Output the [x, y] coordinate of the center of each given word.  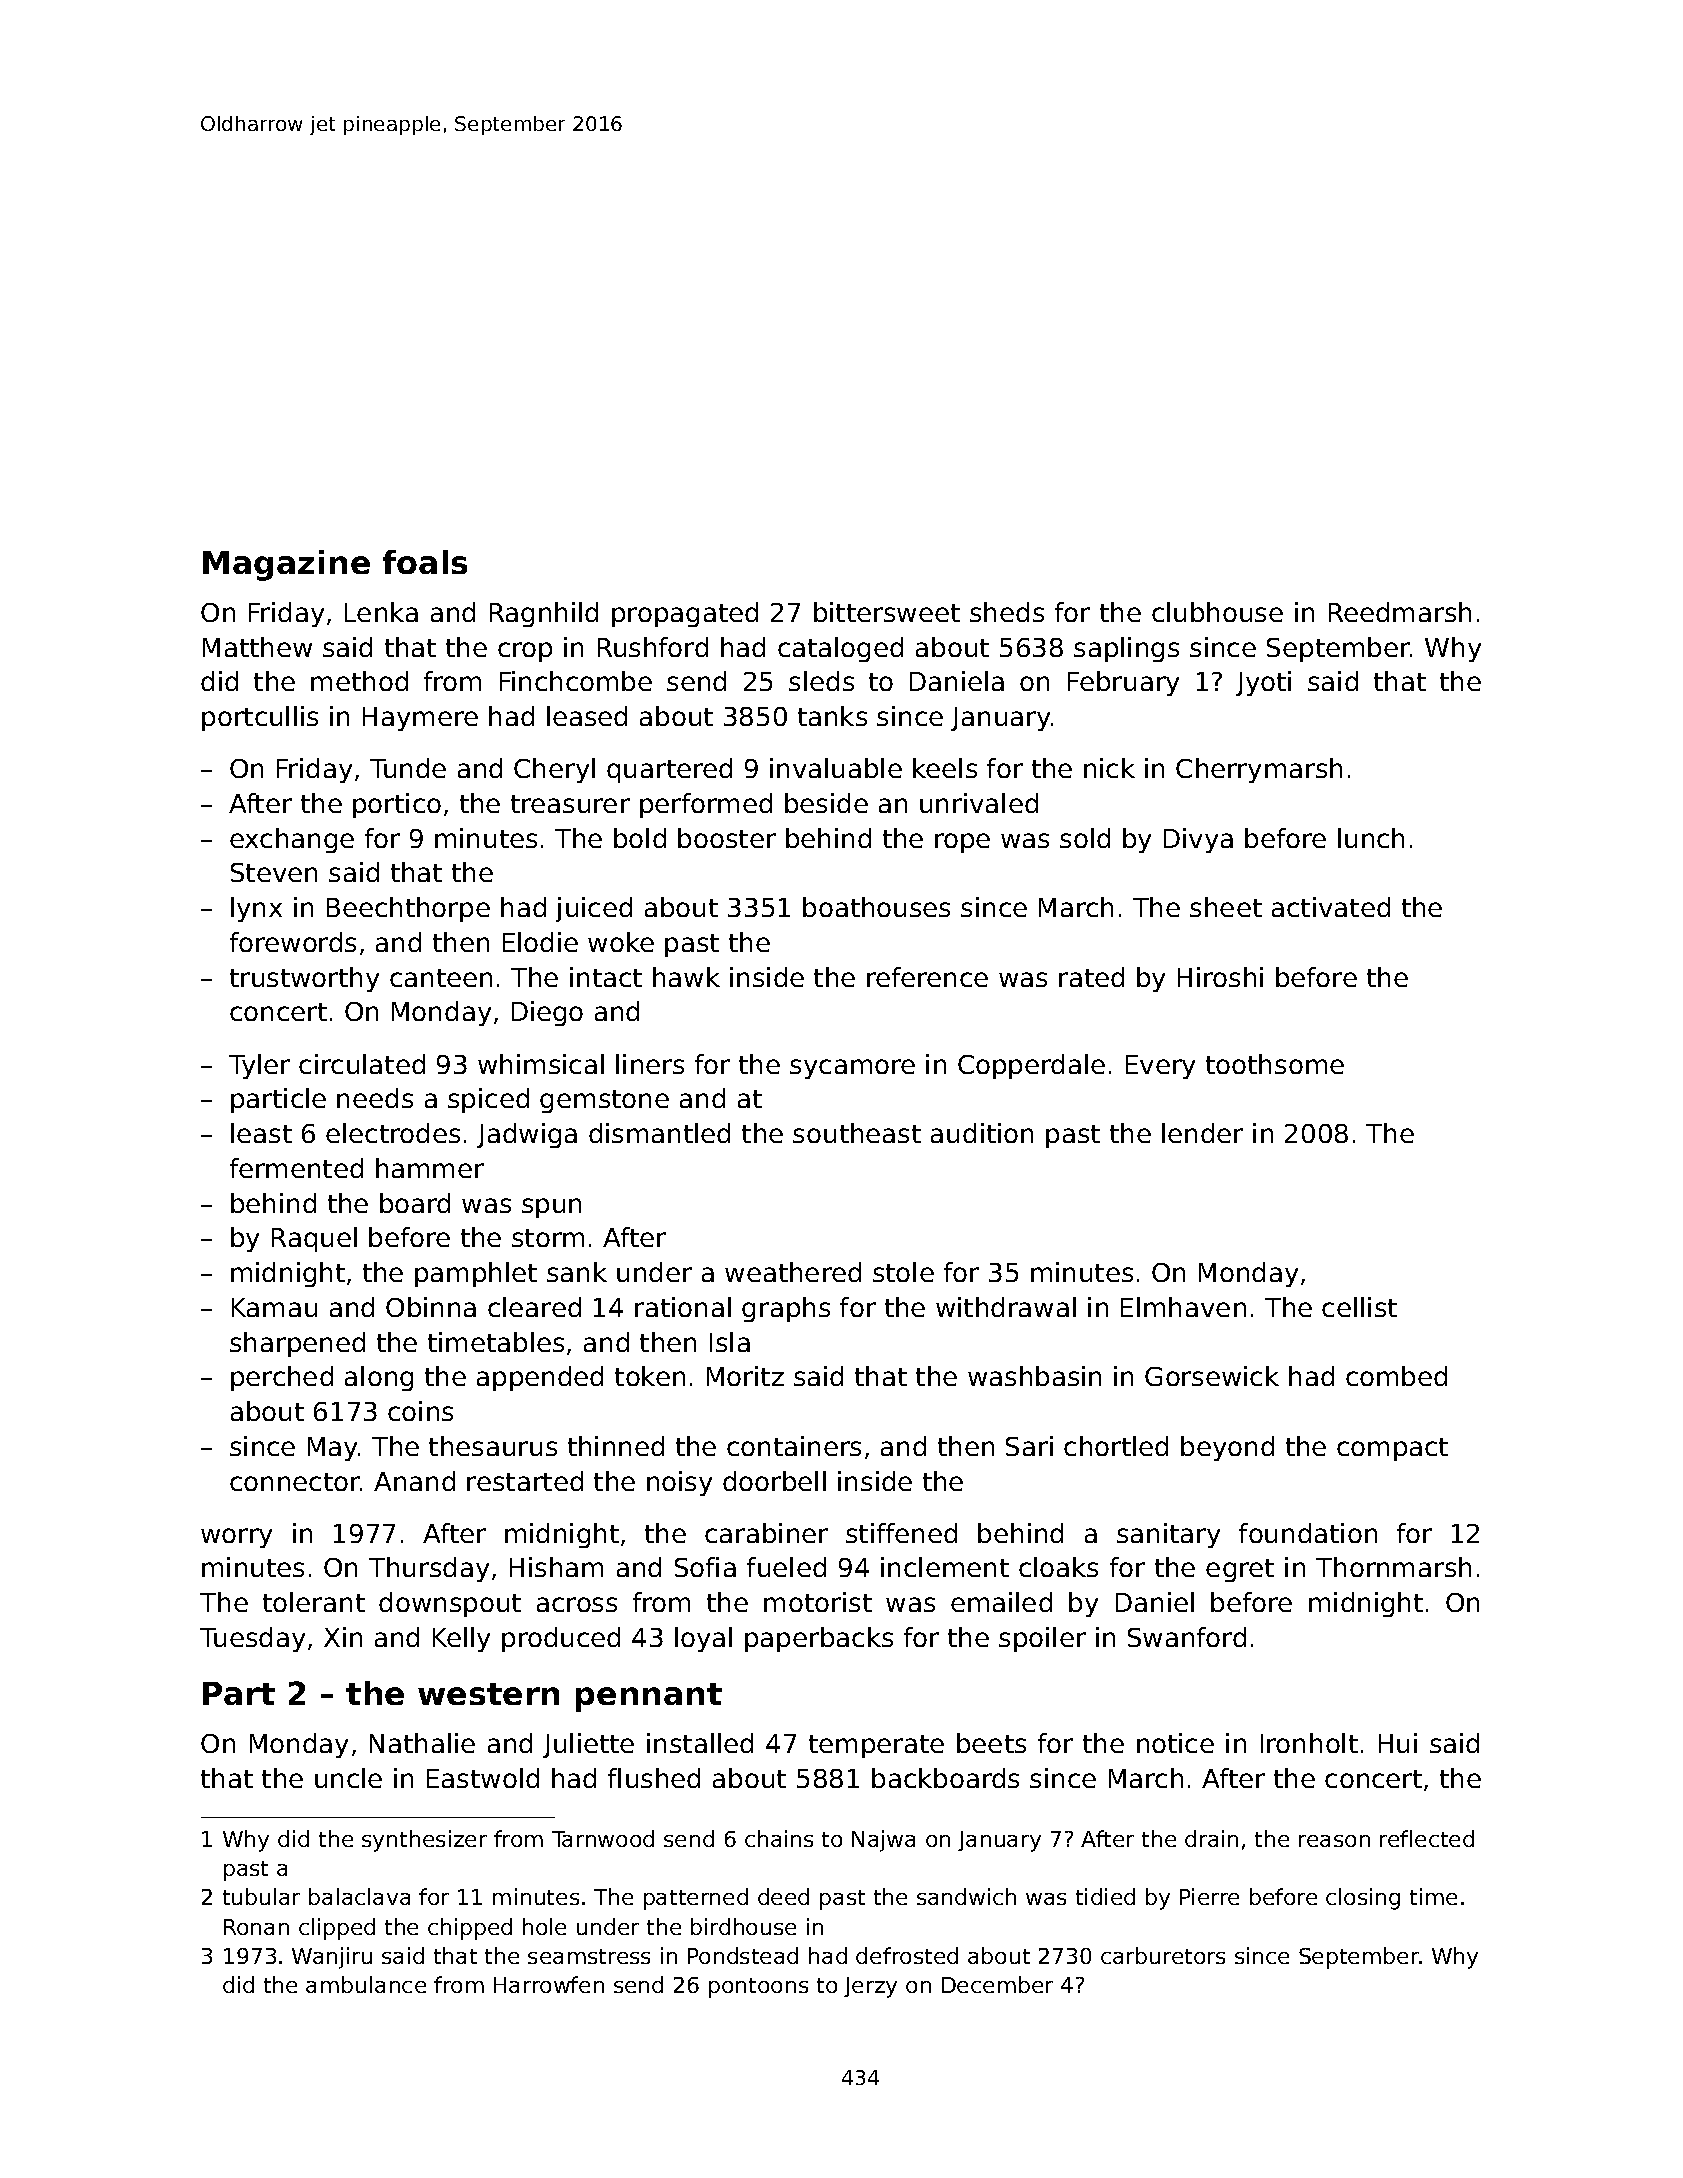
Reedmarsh [1400, 612]
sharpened [297, 1344]
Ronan [256, 1927]
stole [903, 1272]
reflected [1427, 1838]
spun [551, 1208]
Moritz [745, 1376]
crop [525, 652]
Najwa [883, 1841]
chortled [1116, 1446]
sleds [821, 681]
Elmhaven [1183, 1307]
